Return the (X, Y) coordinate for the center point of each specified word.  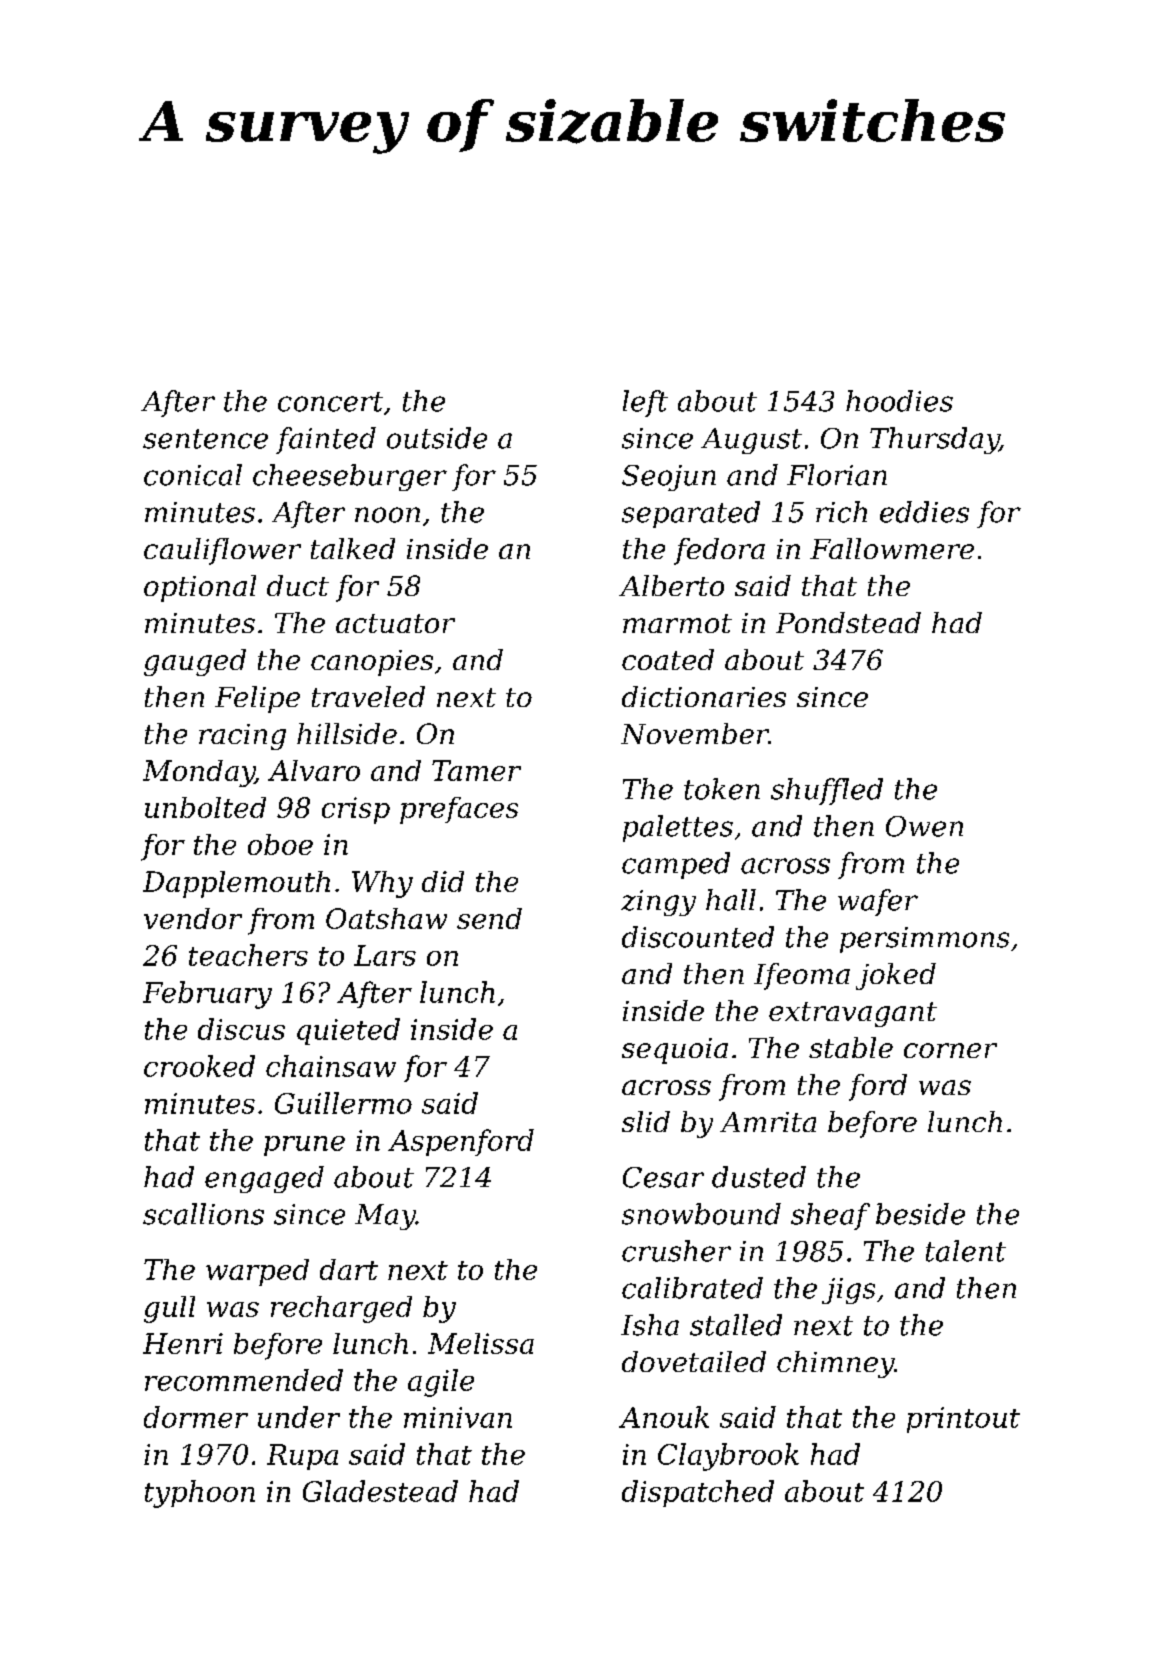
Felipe (257, 699)
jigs (848, 1291)
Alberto (671, 585)
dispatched (698, 1493)
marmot (677, 623)
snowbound (701, 1214)
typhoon (200, 1494)
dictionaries (704, 696)
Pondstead (848, 622)
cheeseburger (350, 477)
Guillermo (343, 1103)
